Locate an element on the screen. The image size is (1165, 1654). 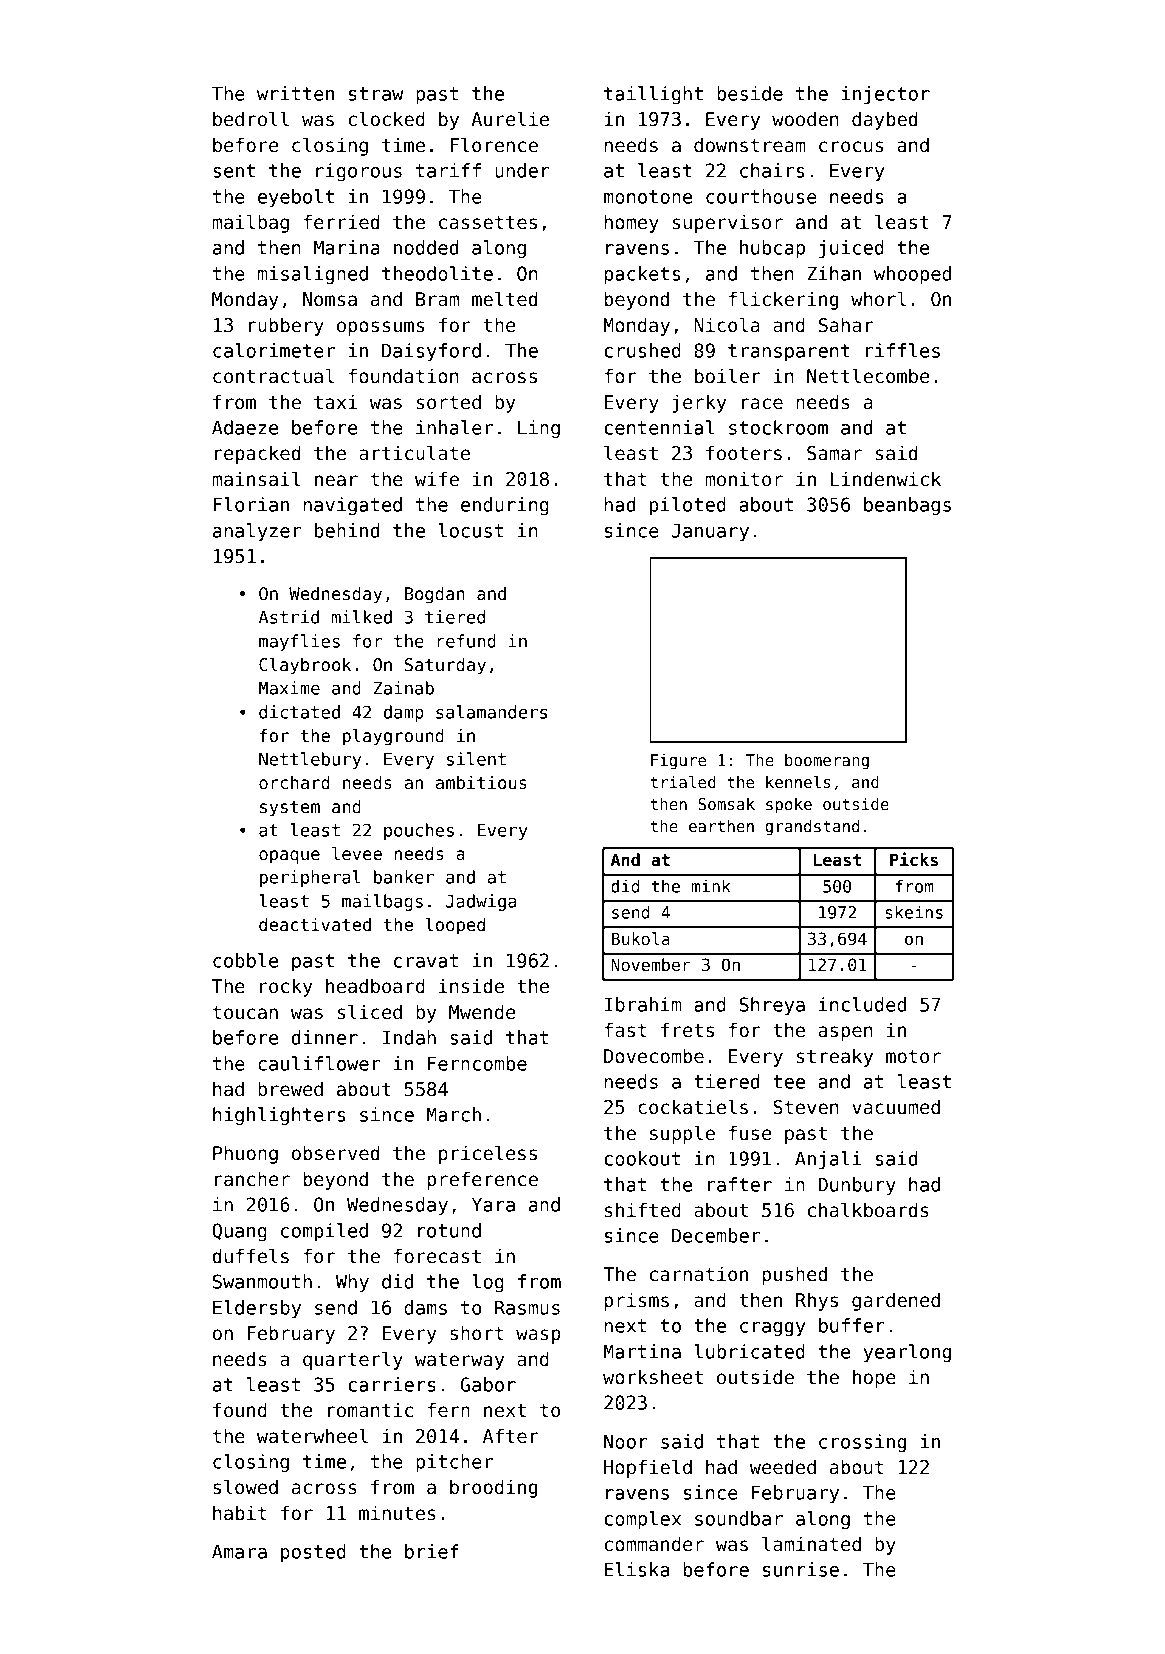
Eldersby is located at coordinates (257, 1309).
